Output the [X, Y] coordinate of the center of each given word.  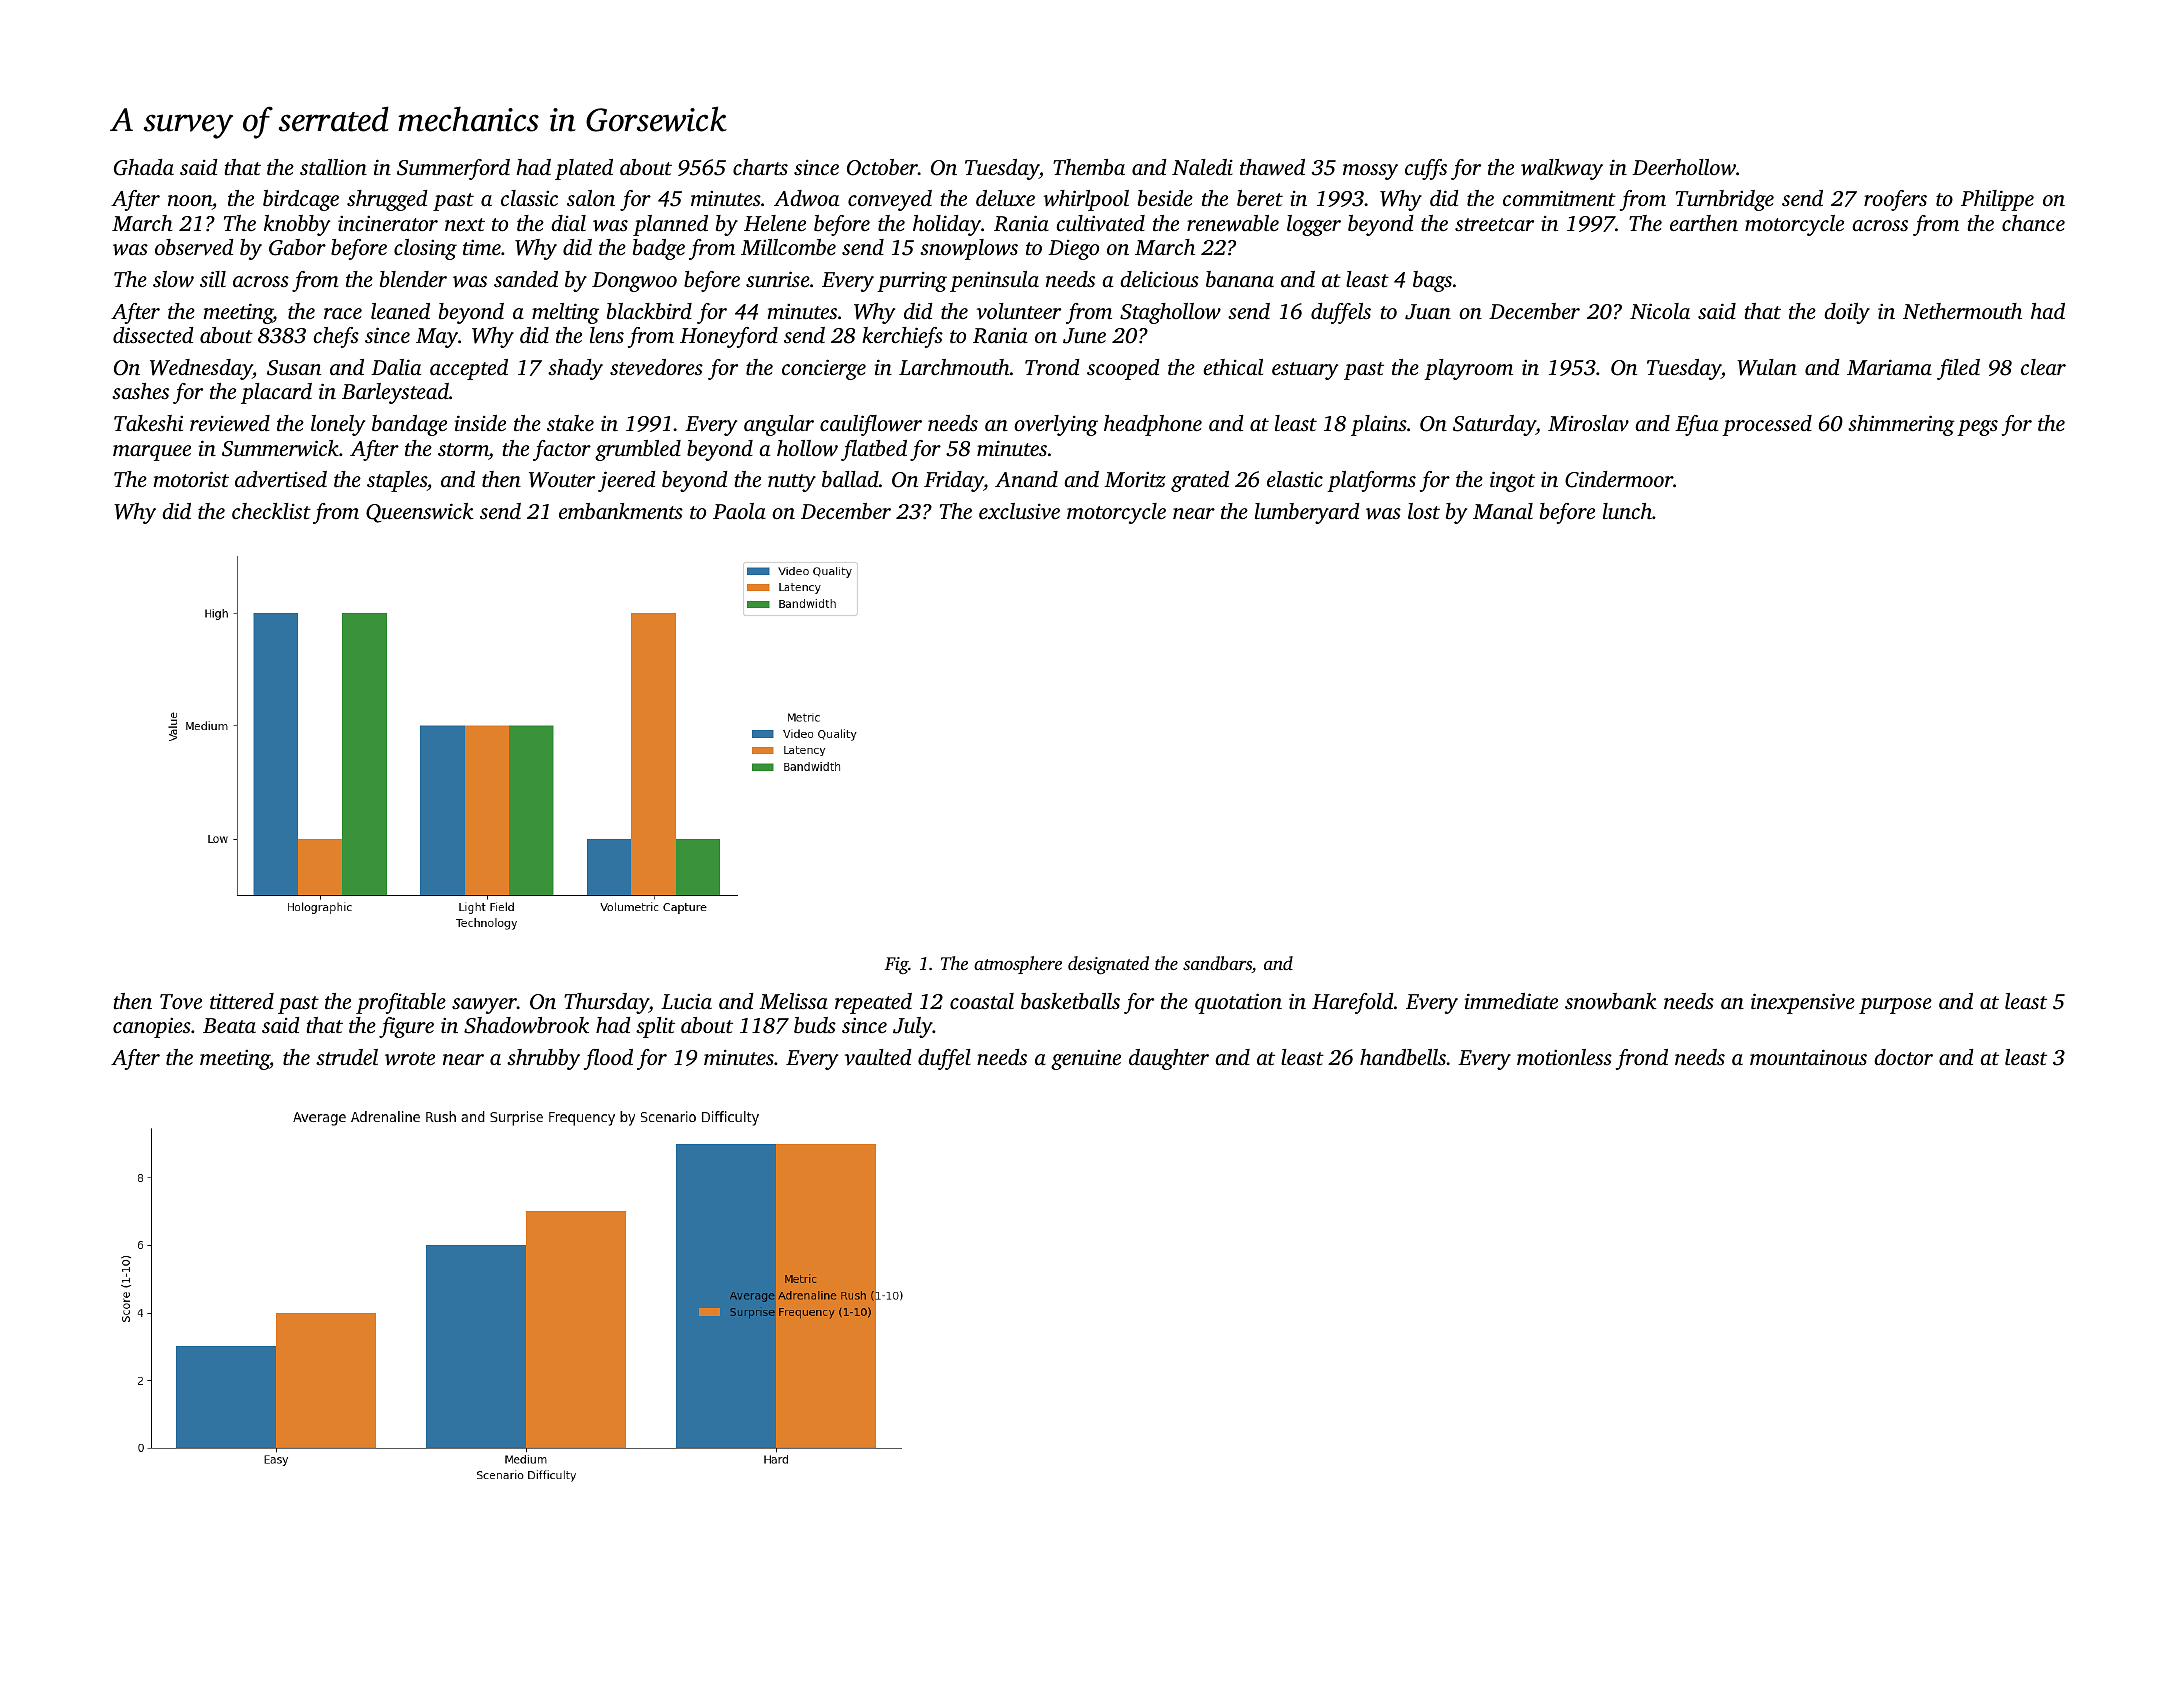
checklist [271, 511]
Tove [181, 1001]
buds [815, 1025]
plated [584, 169]
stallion [333, 167]
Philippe [1997, 200]
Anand [1026, 479]
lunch [1627, 511]
